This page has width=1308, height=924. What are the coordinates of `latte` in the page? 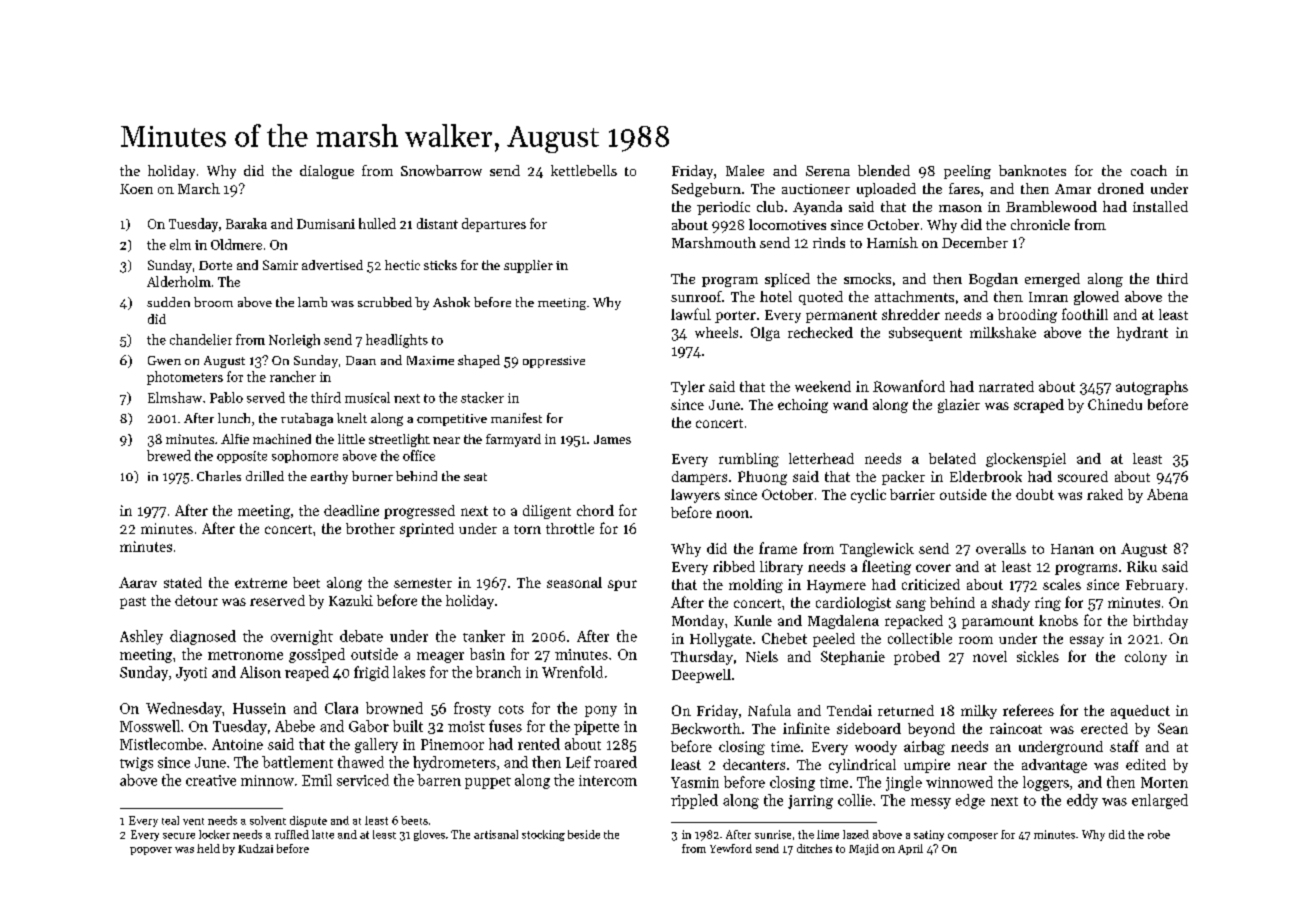 It's located at (323, 834).
